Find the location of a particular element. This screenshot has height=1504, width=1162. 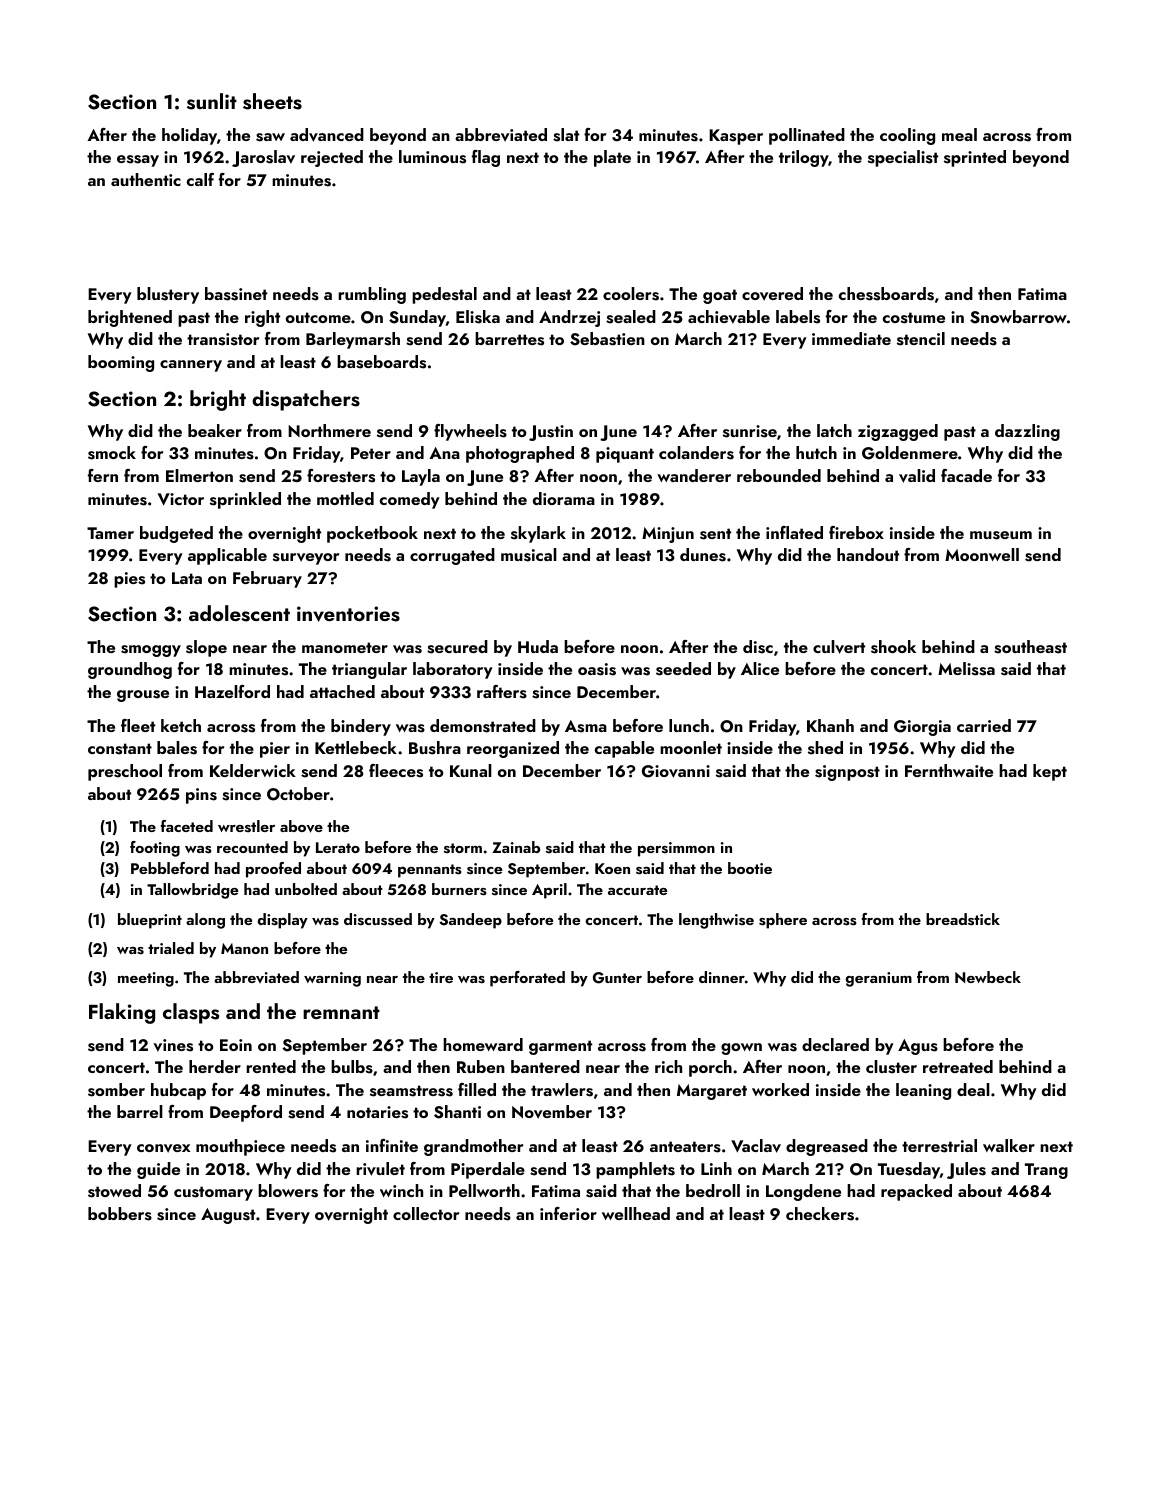

display is located at coordinates (283, 921).
